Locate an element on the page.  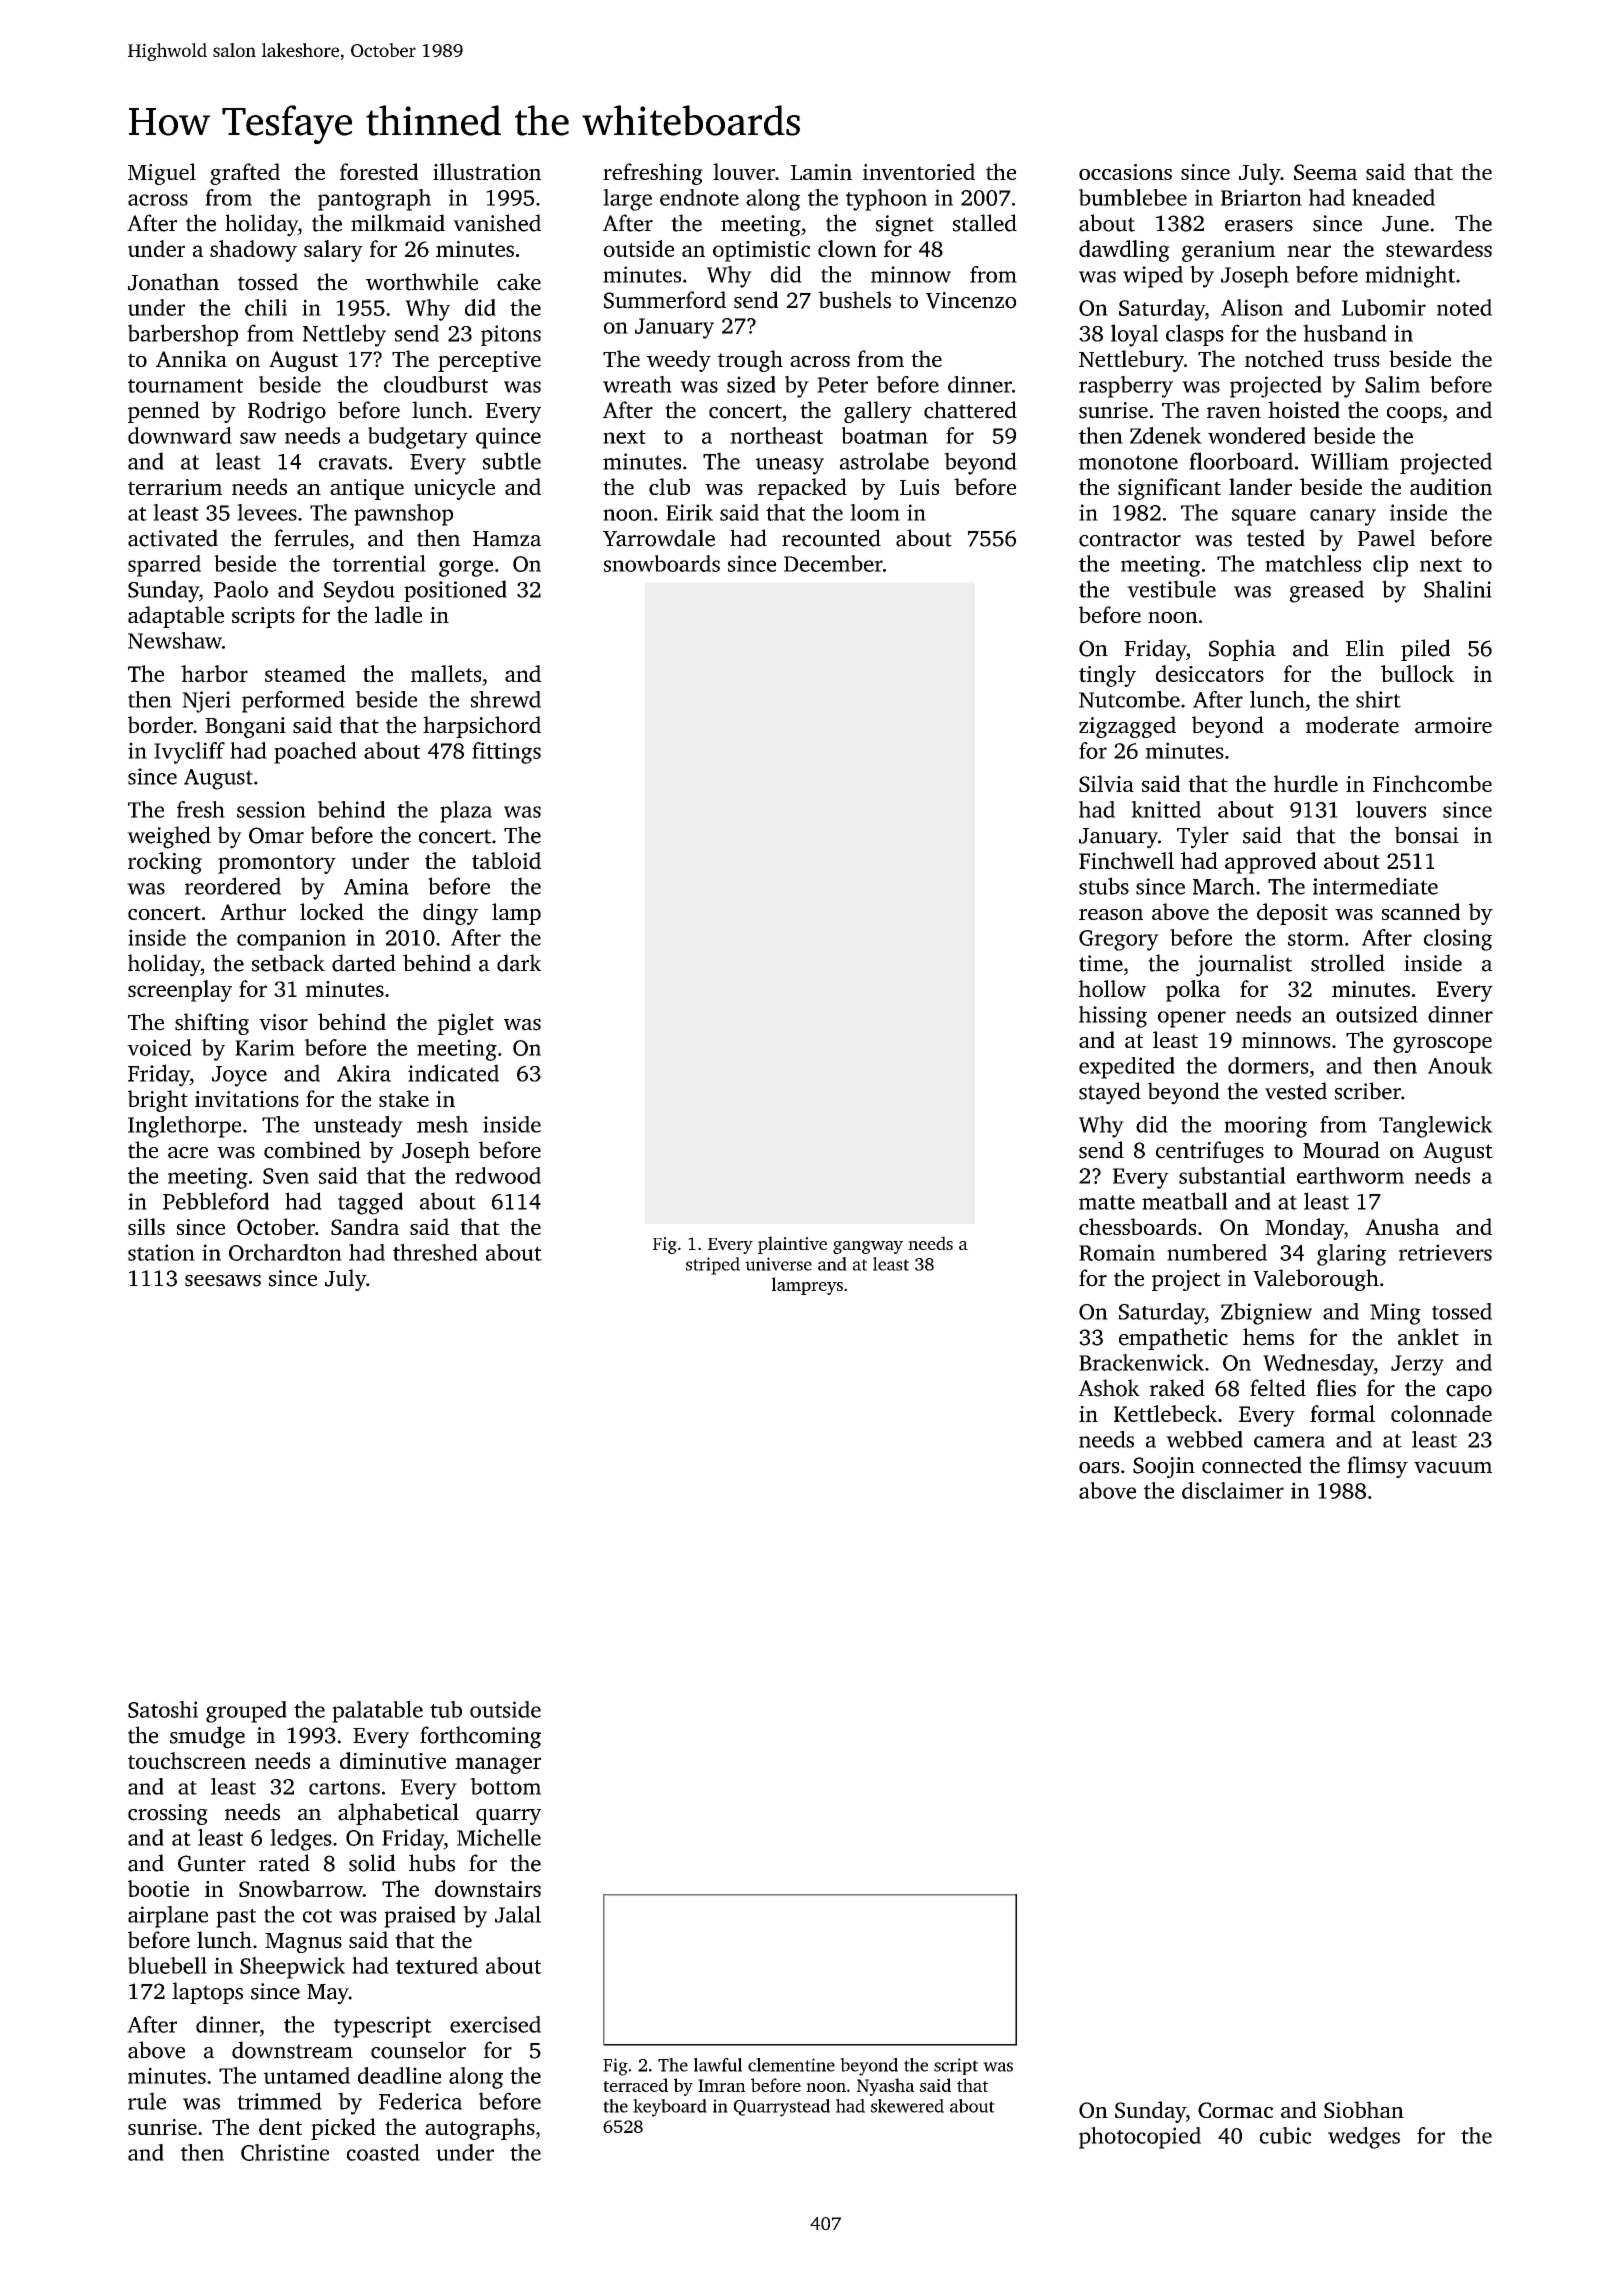
pawnshop is located at coordinates (403, 515).
